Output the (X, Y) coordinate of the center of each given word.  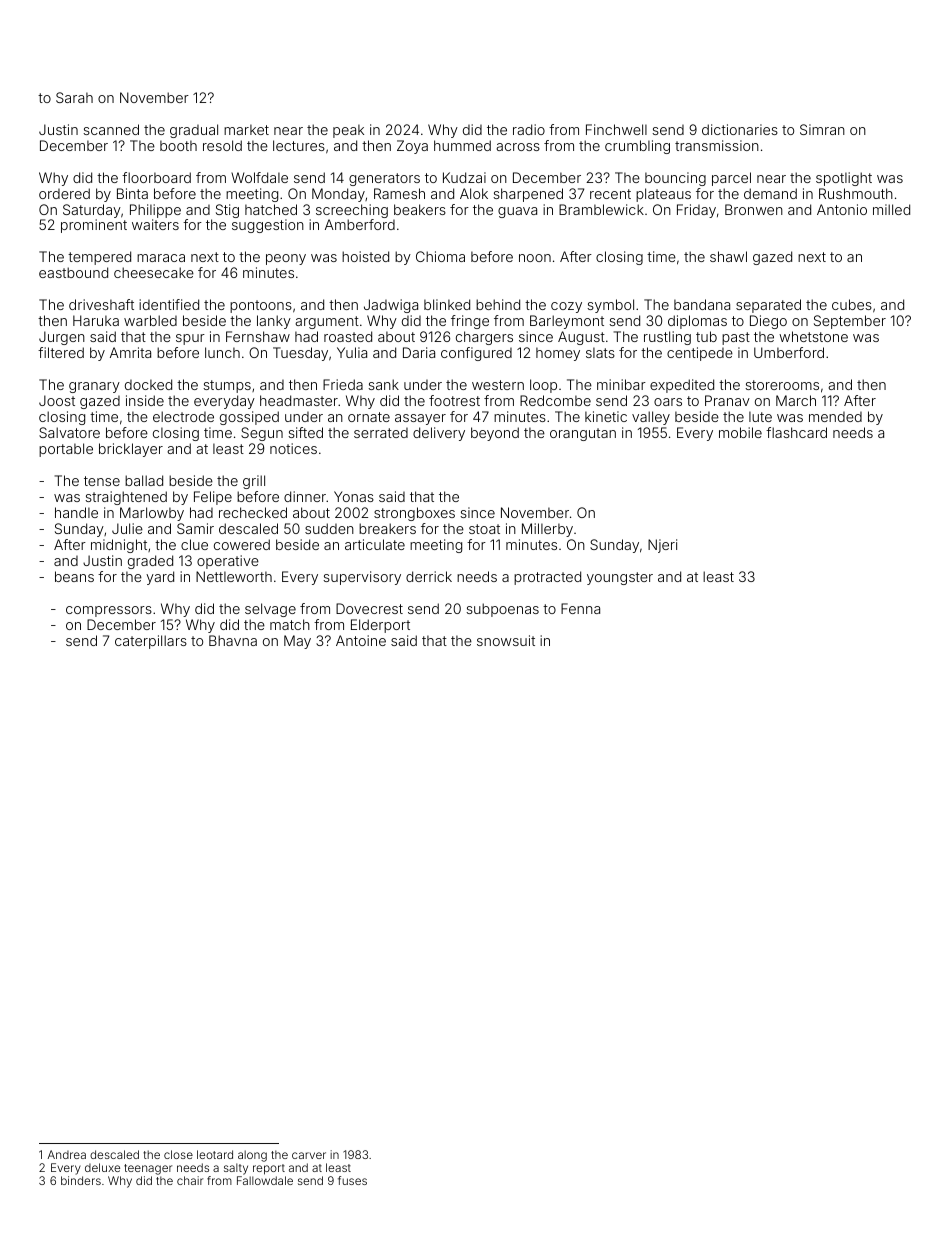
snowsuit (506, 640)
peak (348, 131)
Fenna (580, 608)
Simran (822, 129)
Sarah (74, 97)
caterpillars (151, 642)
